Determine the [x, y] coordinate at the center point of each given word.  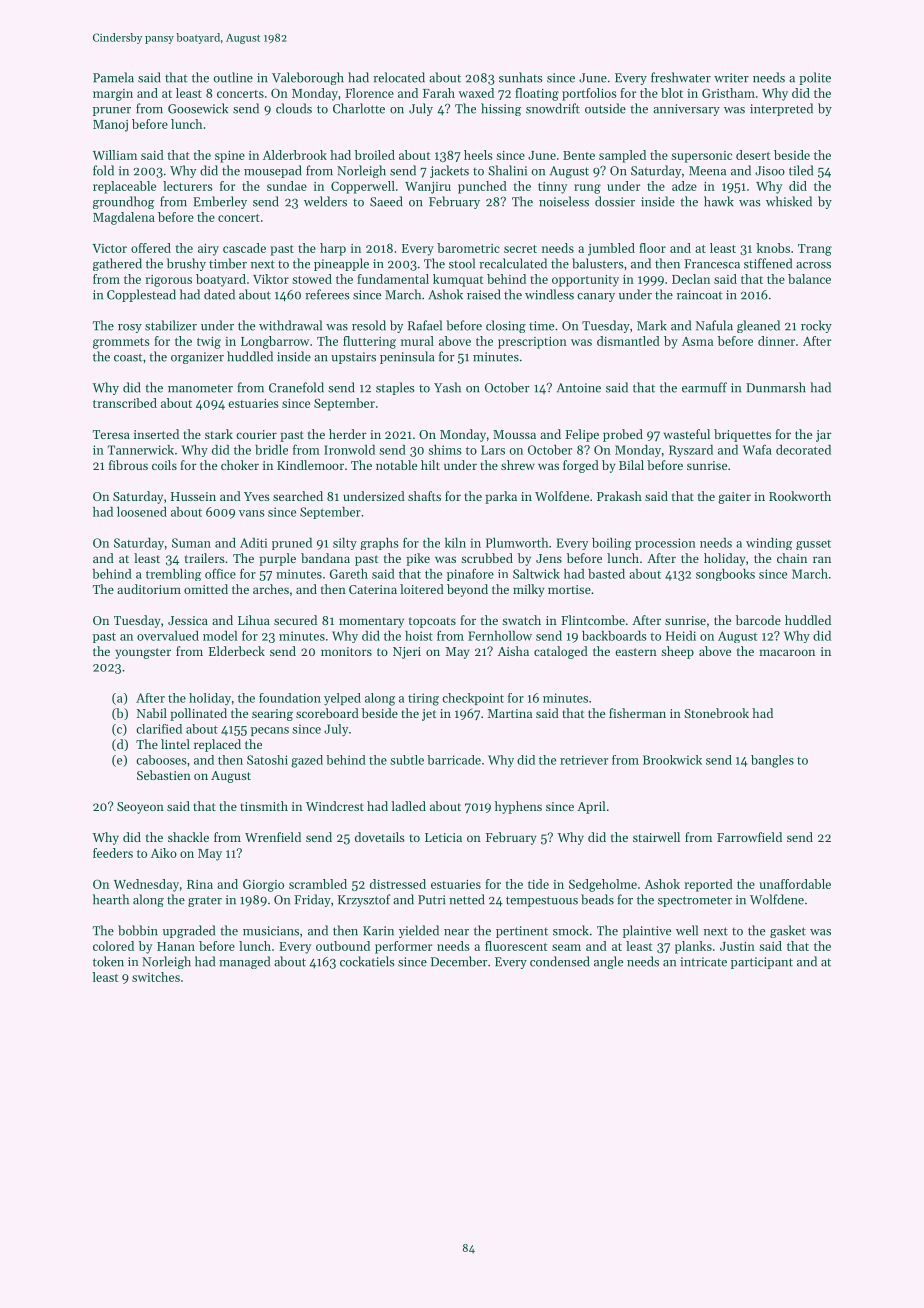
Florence [369, 93]
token [108, 961]
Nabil [152, 713]
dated [219, 294]
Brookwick [672, 760]
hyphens [518, 807]
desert [753, 155]
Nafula [714, 325]
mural [417, 341]
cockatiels [367, 961]
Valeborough [308, 78]
